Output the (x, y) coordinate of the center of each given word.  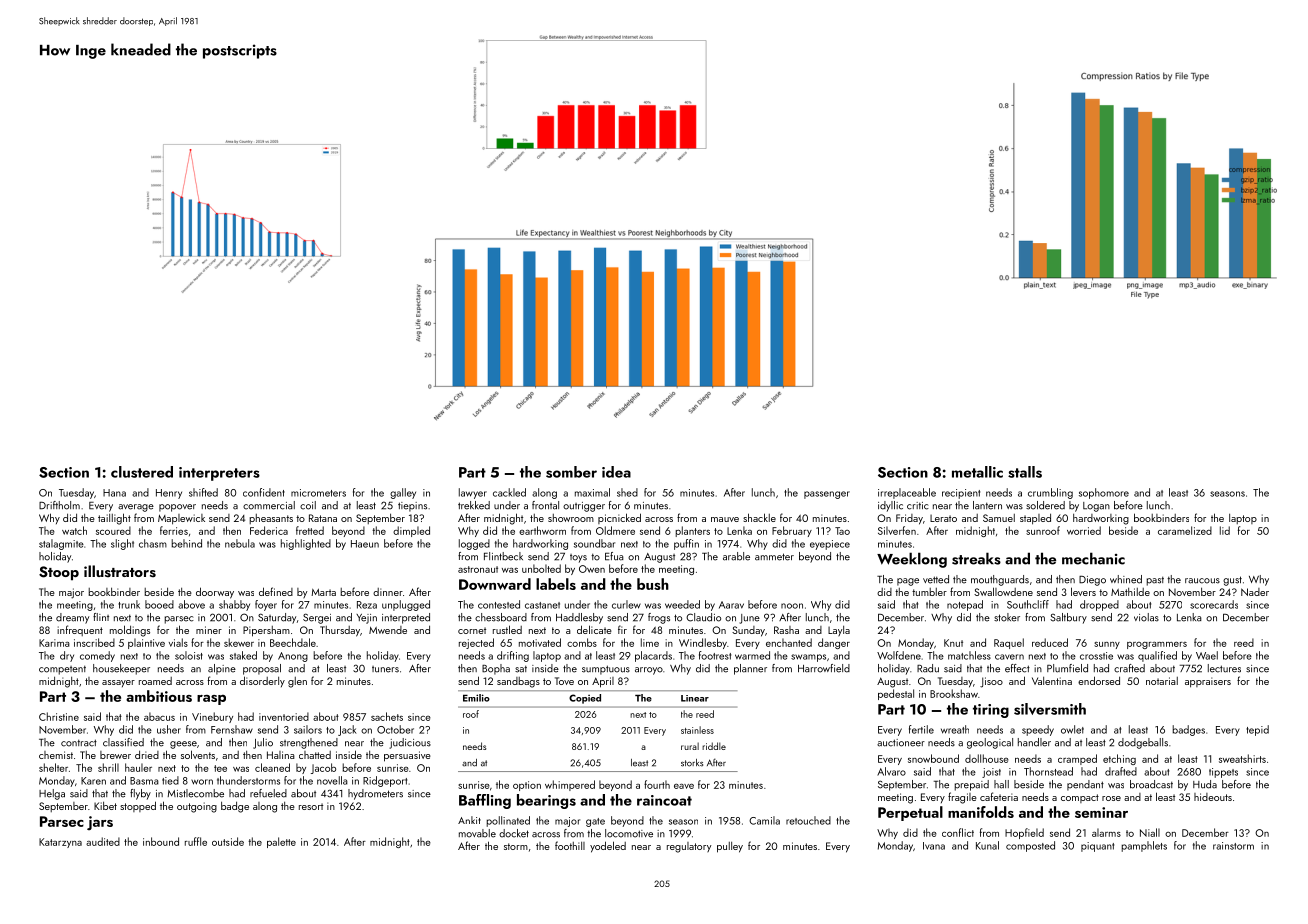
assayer (118, 683)
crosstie (1096, 656)
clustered (142, 472)
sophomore (1104, 493)
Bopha (496, 669)
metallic (977, 472)
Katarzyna (60, 843)
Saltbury (1068, 618)
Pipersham (266, 631)
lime (650, 642)
